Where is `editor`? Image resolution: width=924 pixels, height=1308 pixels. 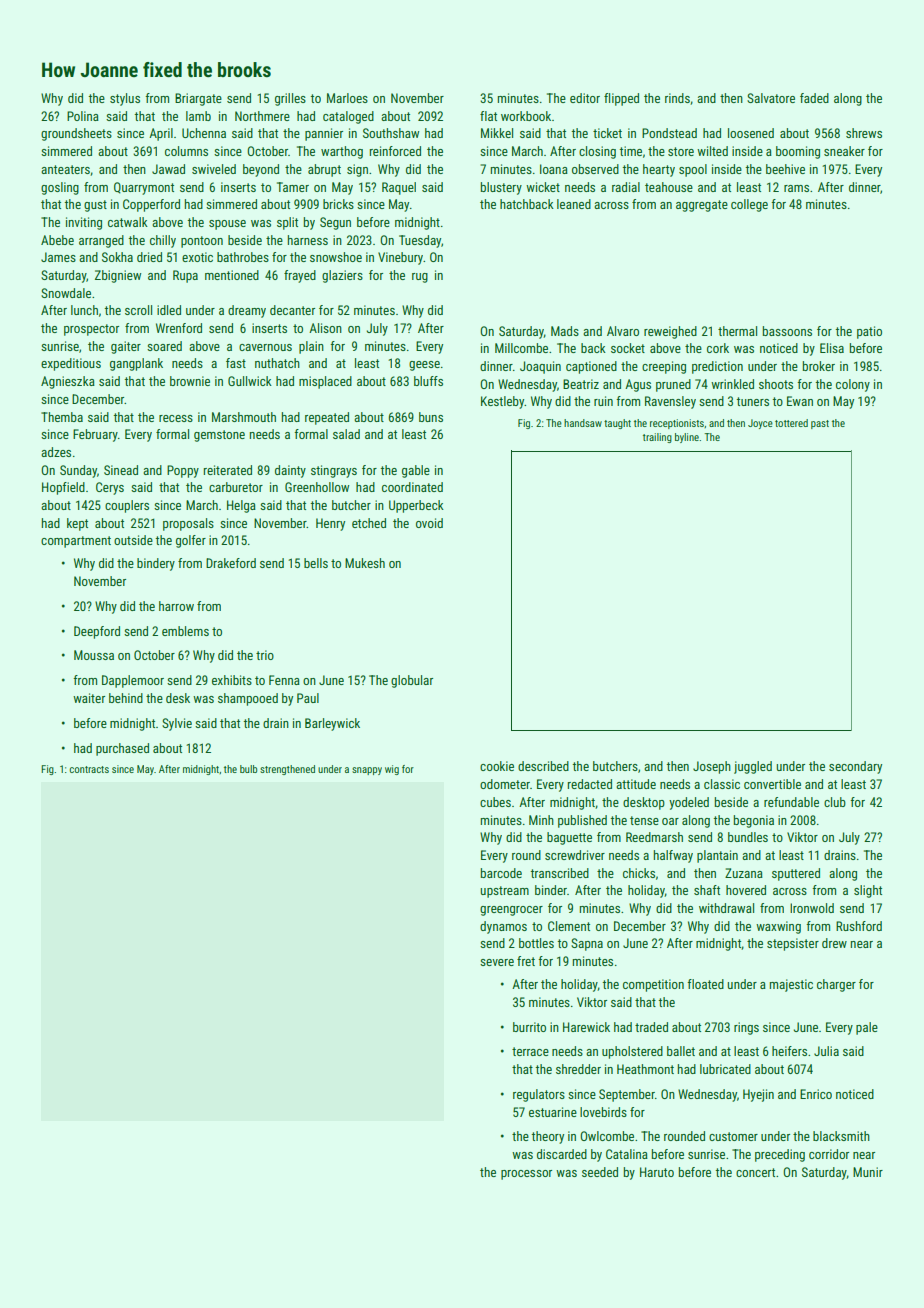
editor is located at coordinates (585, 98).
